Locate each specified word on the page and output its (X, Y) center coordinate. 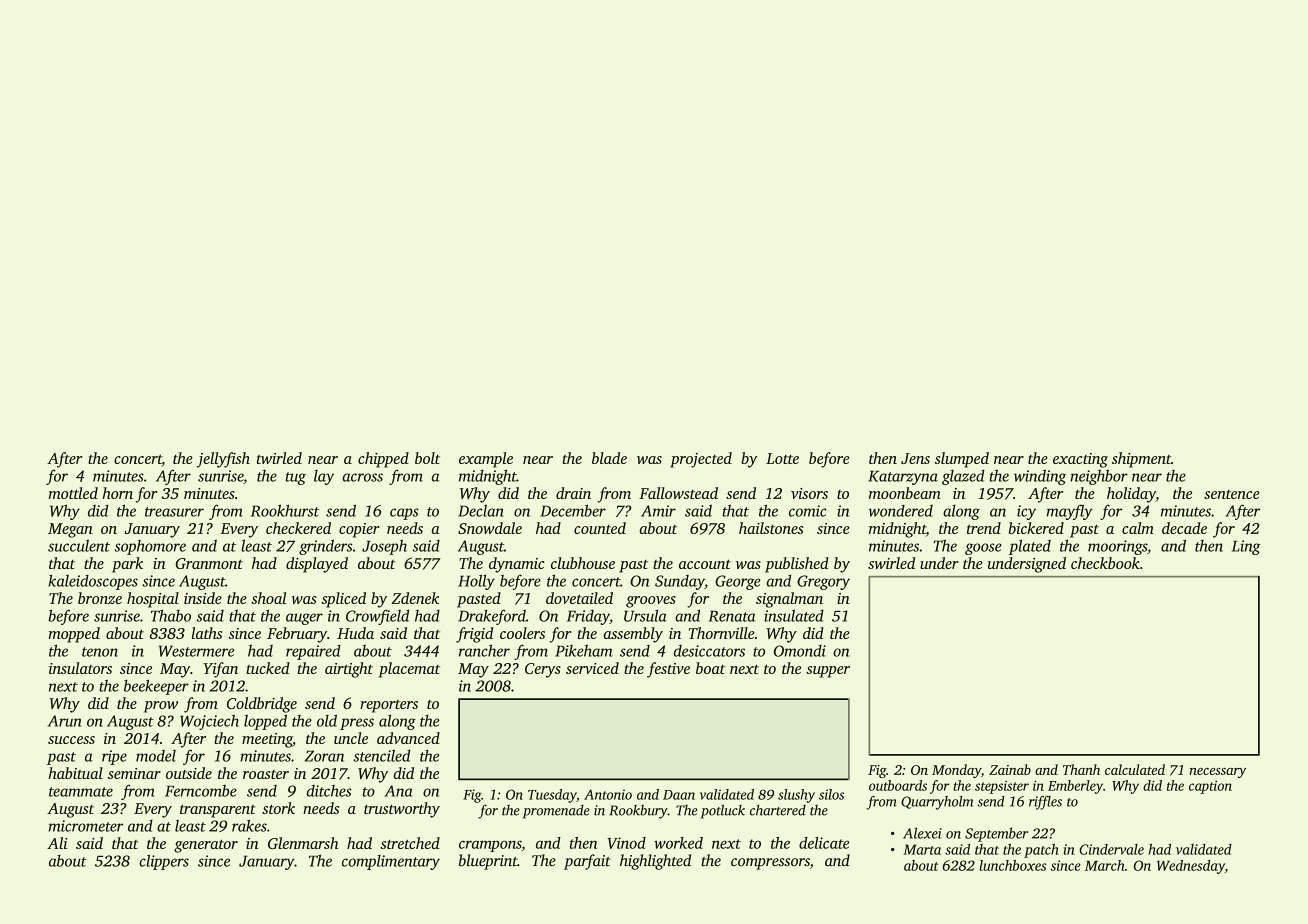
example (486, 460)
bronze (100, 598)
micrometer (86, 826)
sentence (1232, 494)
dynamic (517, 565)
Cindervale (1111, 849)
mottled (73, 493)
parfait (587, 862)
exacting (1080, 460)
